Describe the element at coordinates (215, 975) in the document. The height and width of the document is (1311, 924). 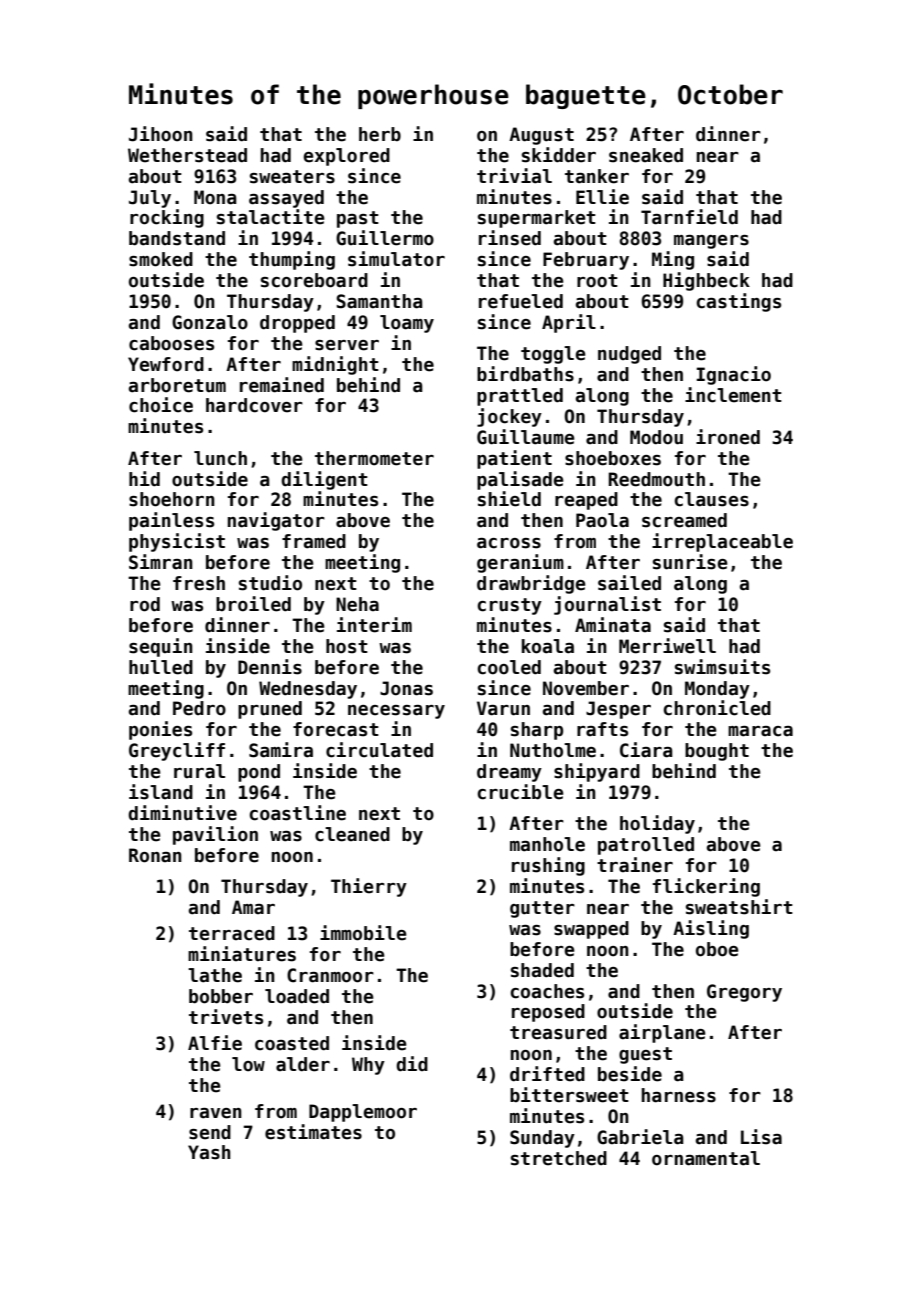
I see `lathe` at that location.
